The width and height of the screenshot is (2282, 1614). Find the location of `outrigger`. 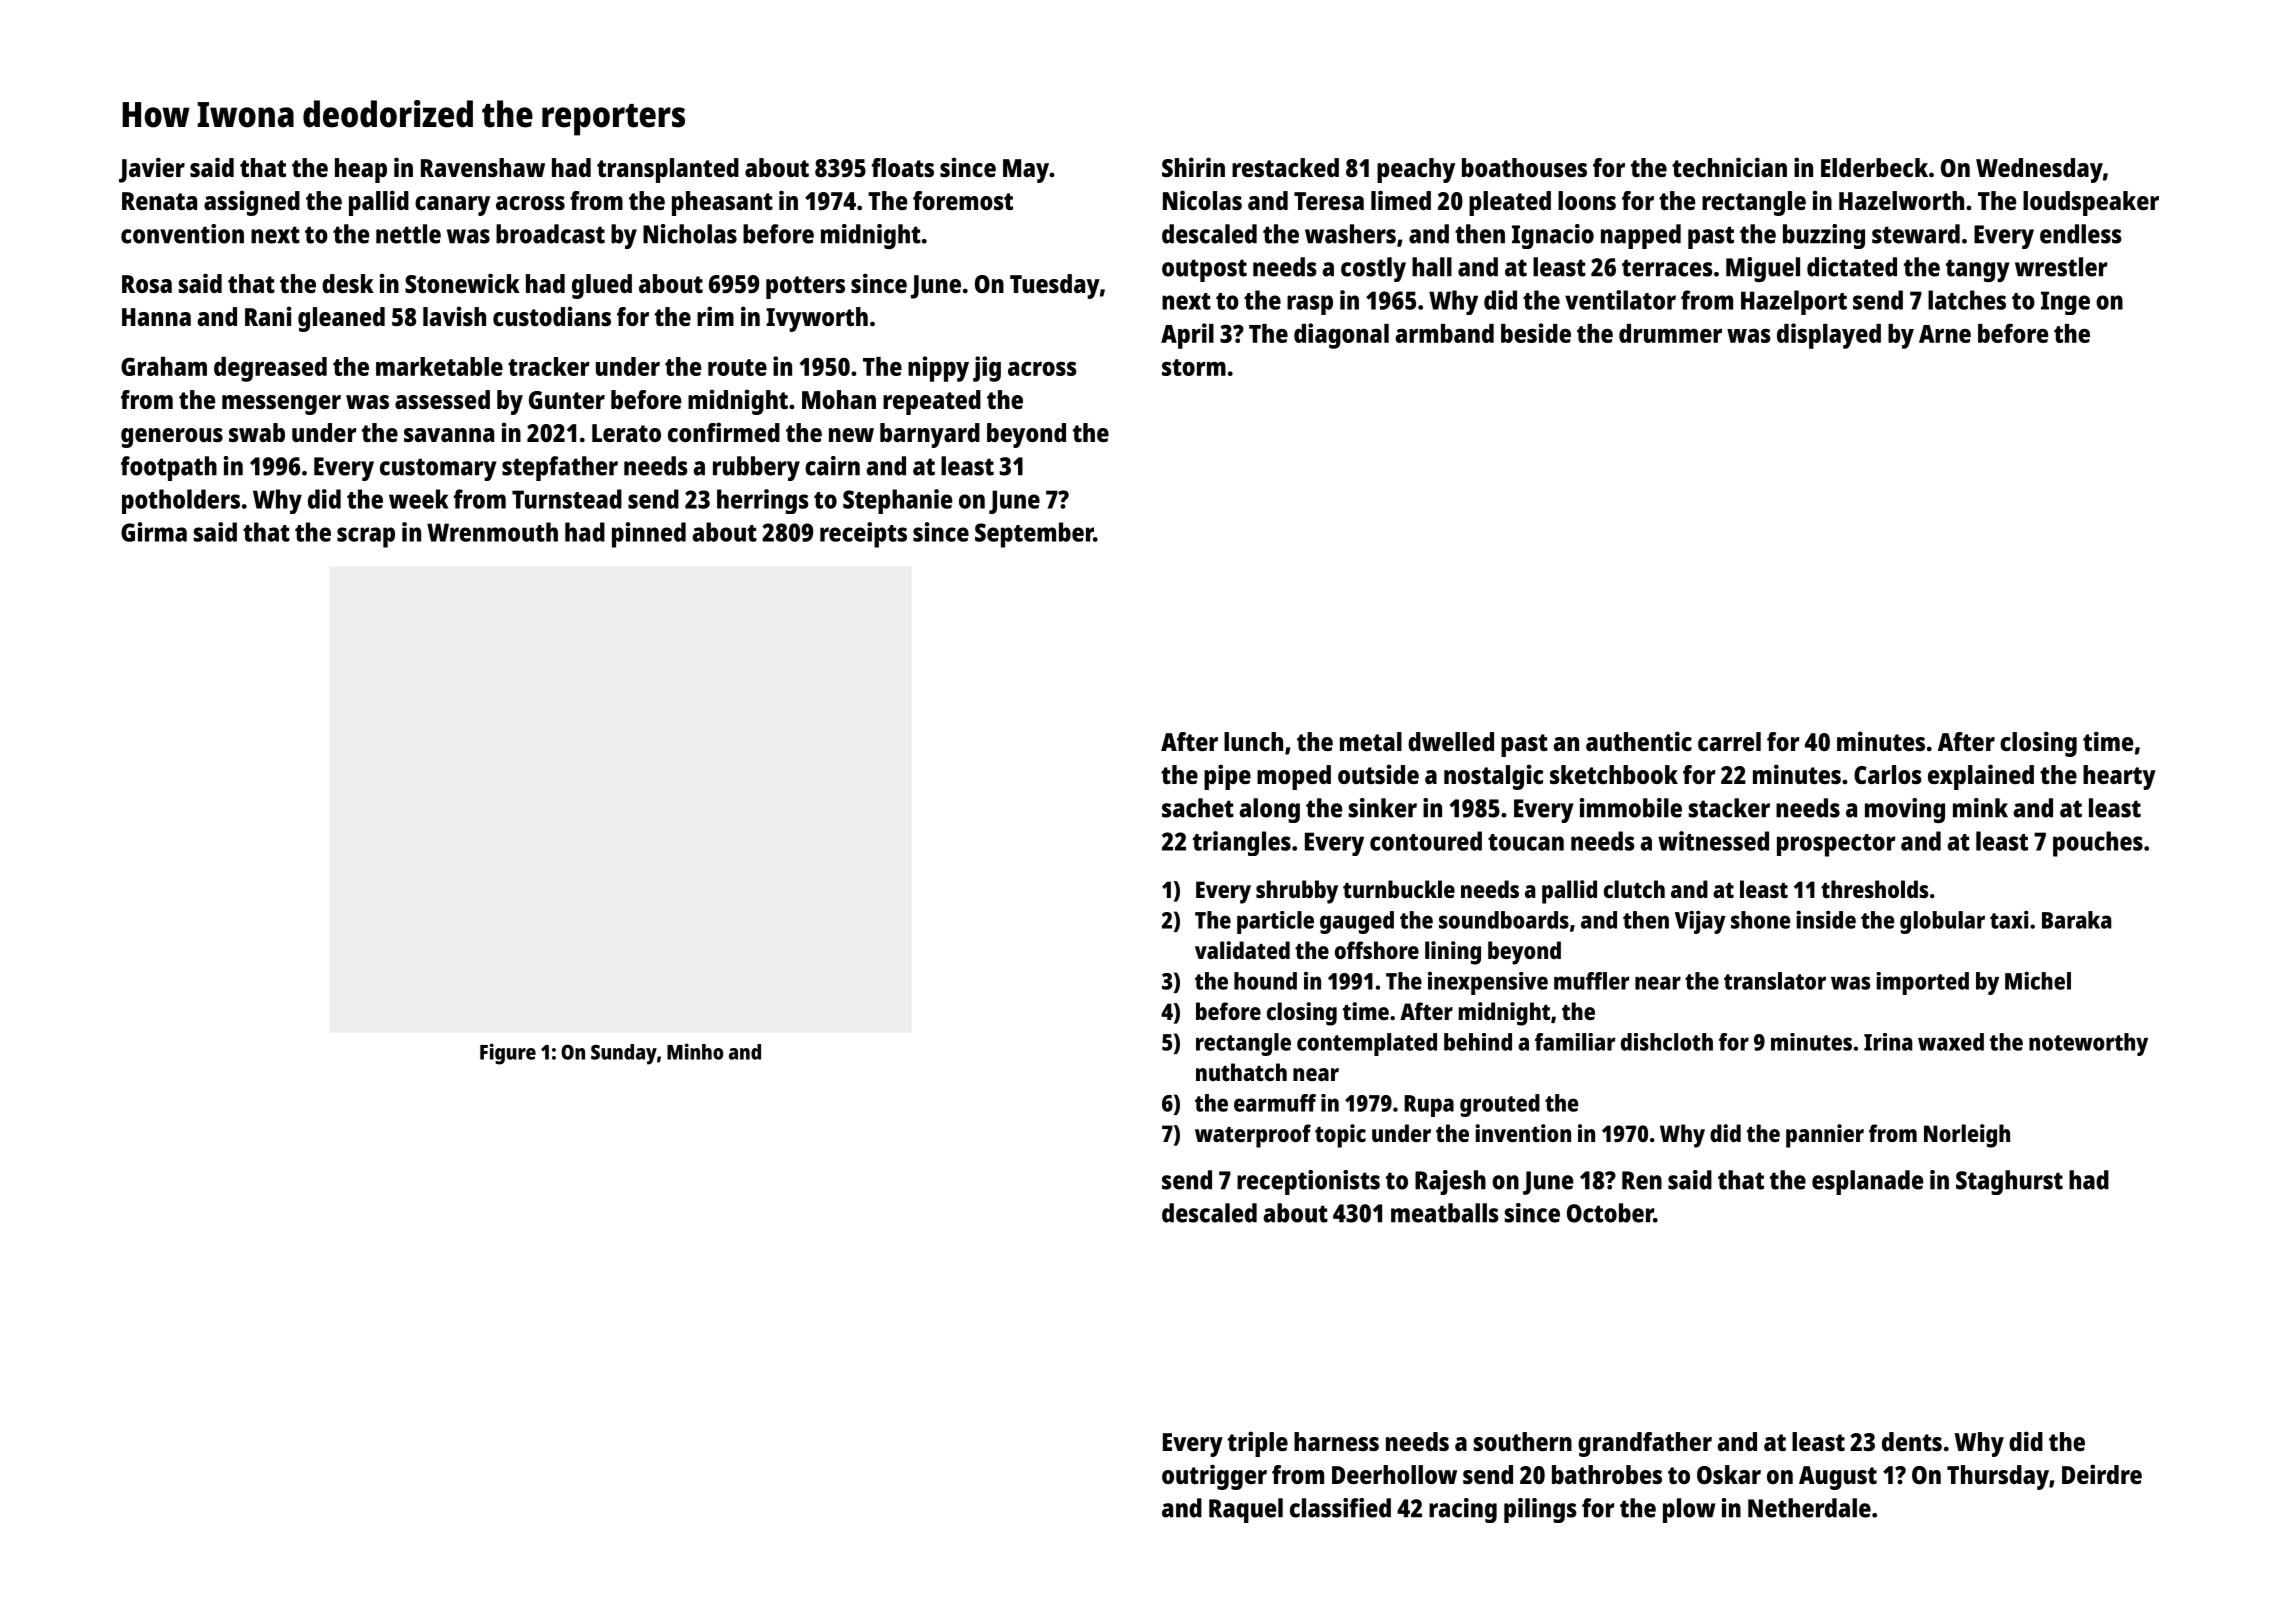

outrigger is located at coordinates (1214, 1477).
